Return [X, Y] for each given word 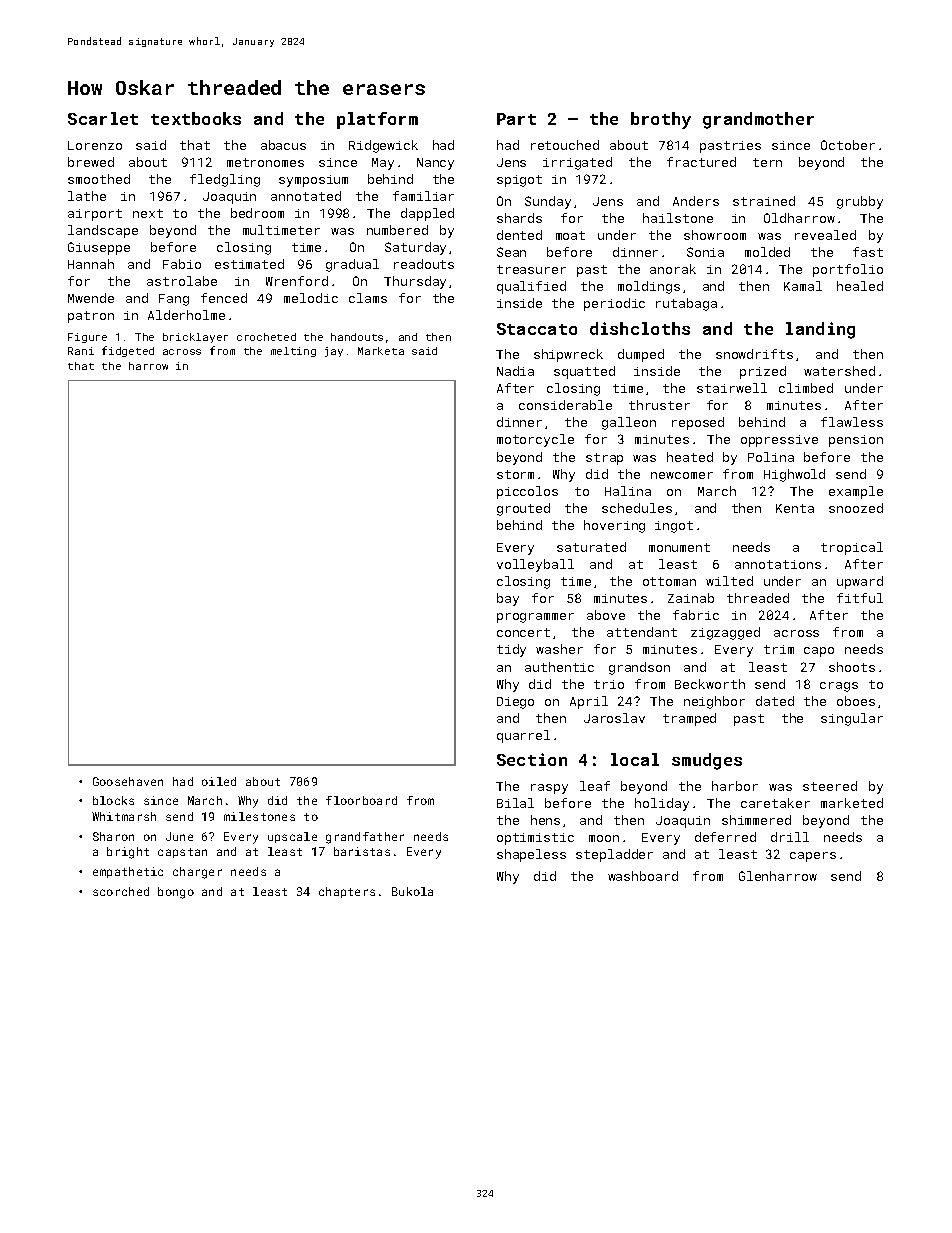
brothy [661, 120]
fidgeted [128, 351]
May [383, 164]
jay [334, 352]
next [148, 213]
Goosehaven [128, 781]
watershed [839, 371]
